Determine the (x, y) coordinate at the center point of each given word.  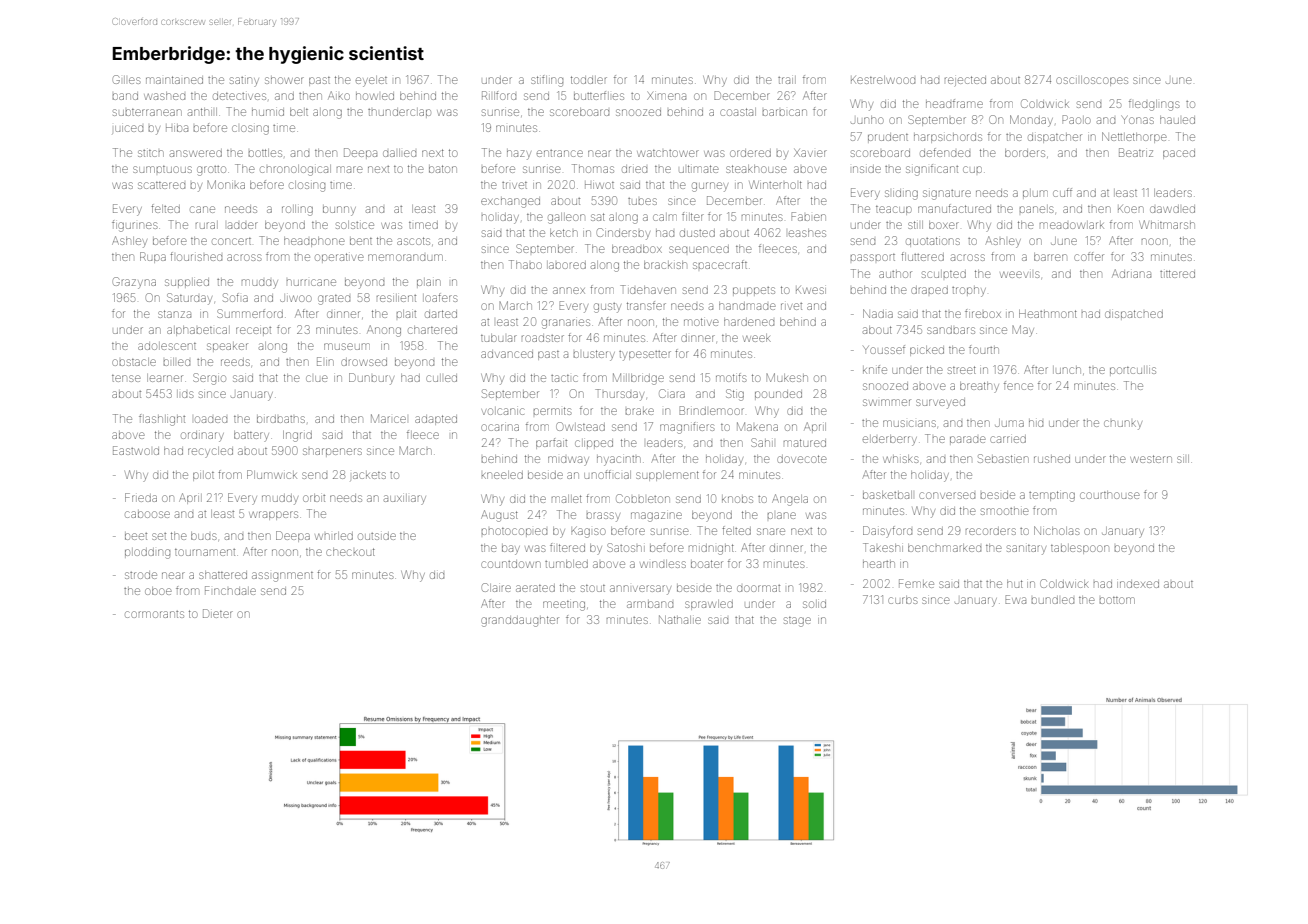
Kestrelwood (883, 80)
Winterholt (775, 185)
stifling (547, 81)
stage (797, 622)
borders (1025, 153)
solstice (355, 225)
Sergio (209, 379)
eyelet (371, 81)
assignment (282, 577)
